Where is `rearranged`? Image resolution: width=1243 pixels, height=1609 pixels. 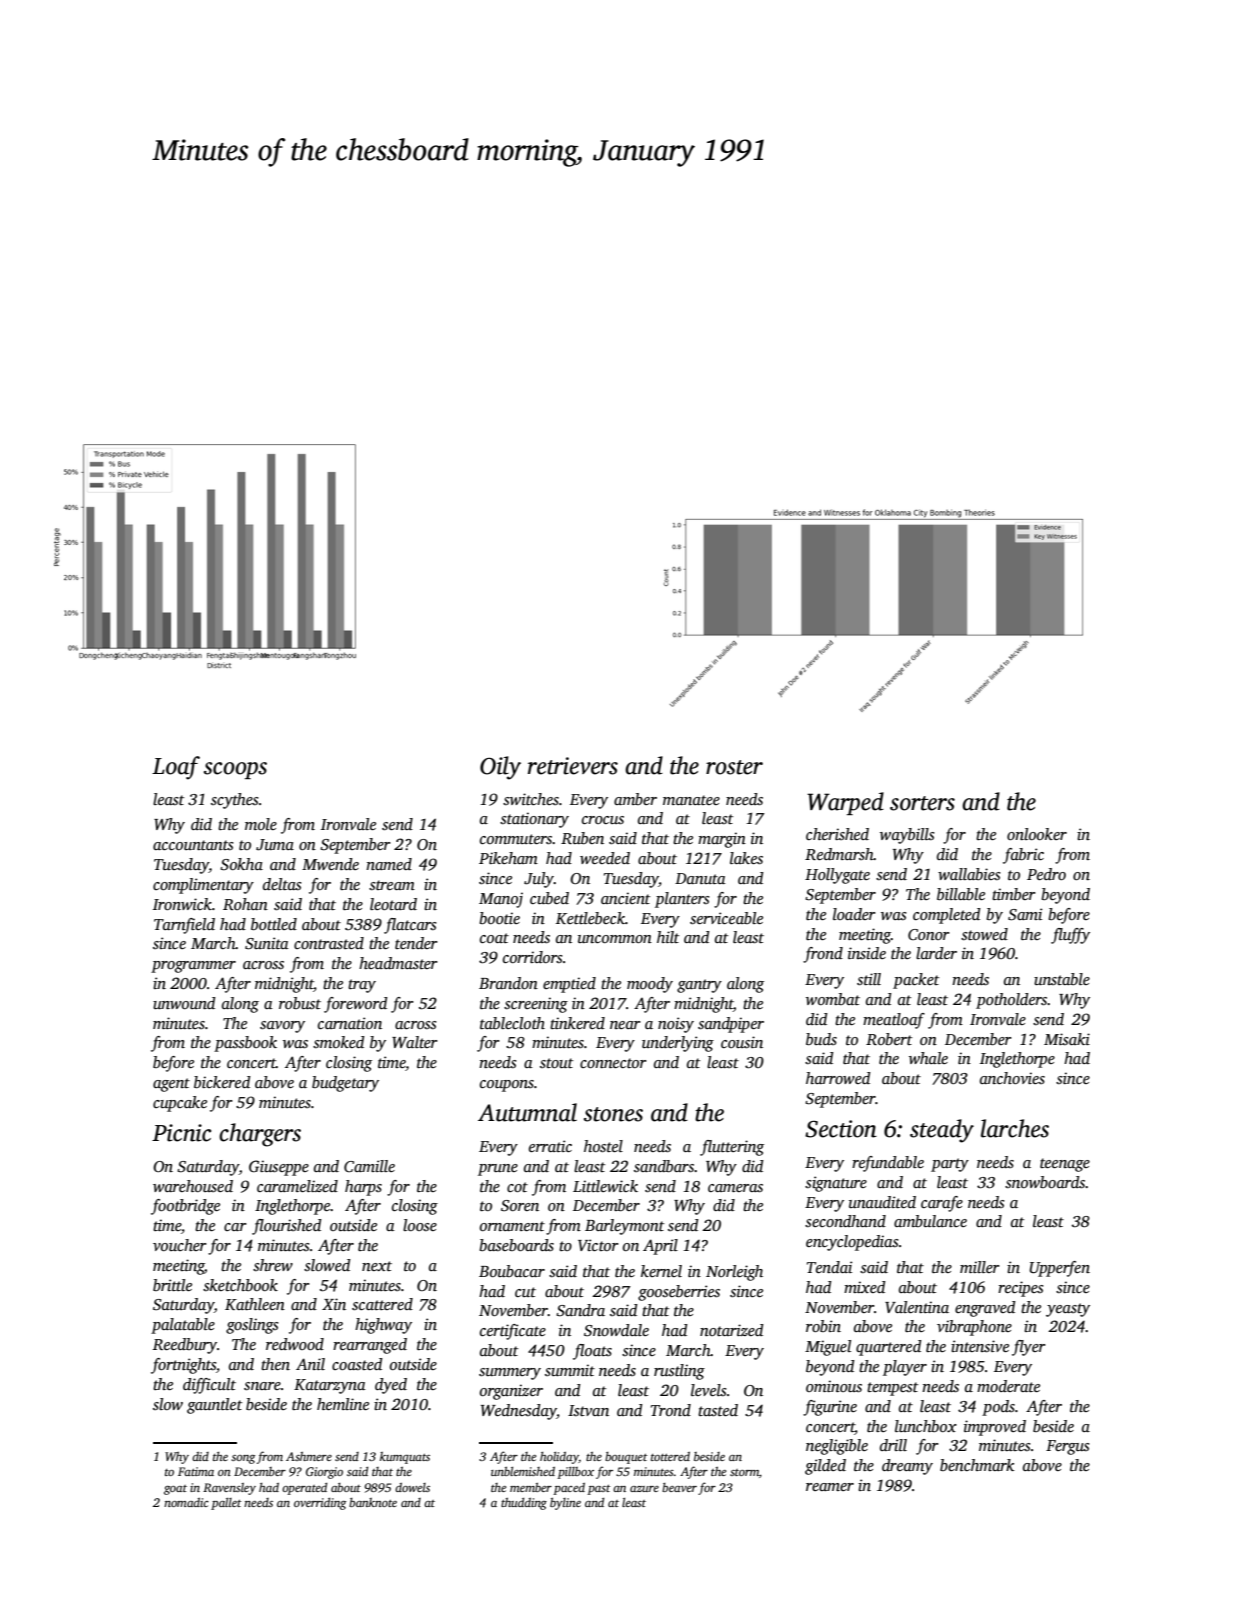 rearranged is located at coordinates (370, 1346).
